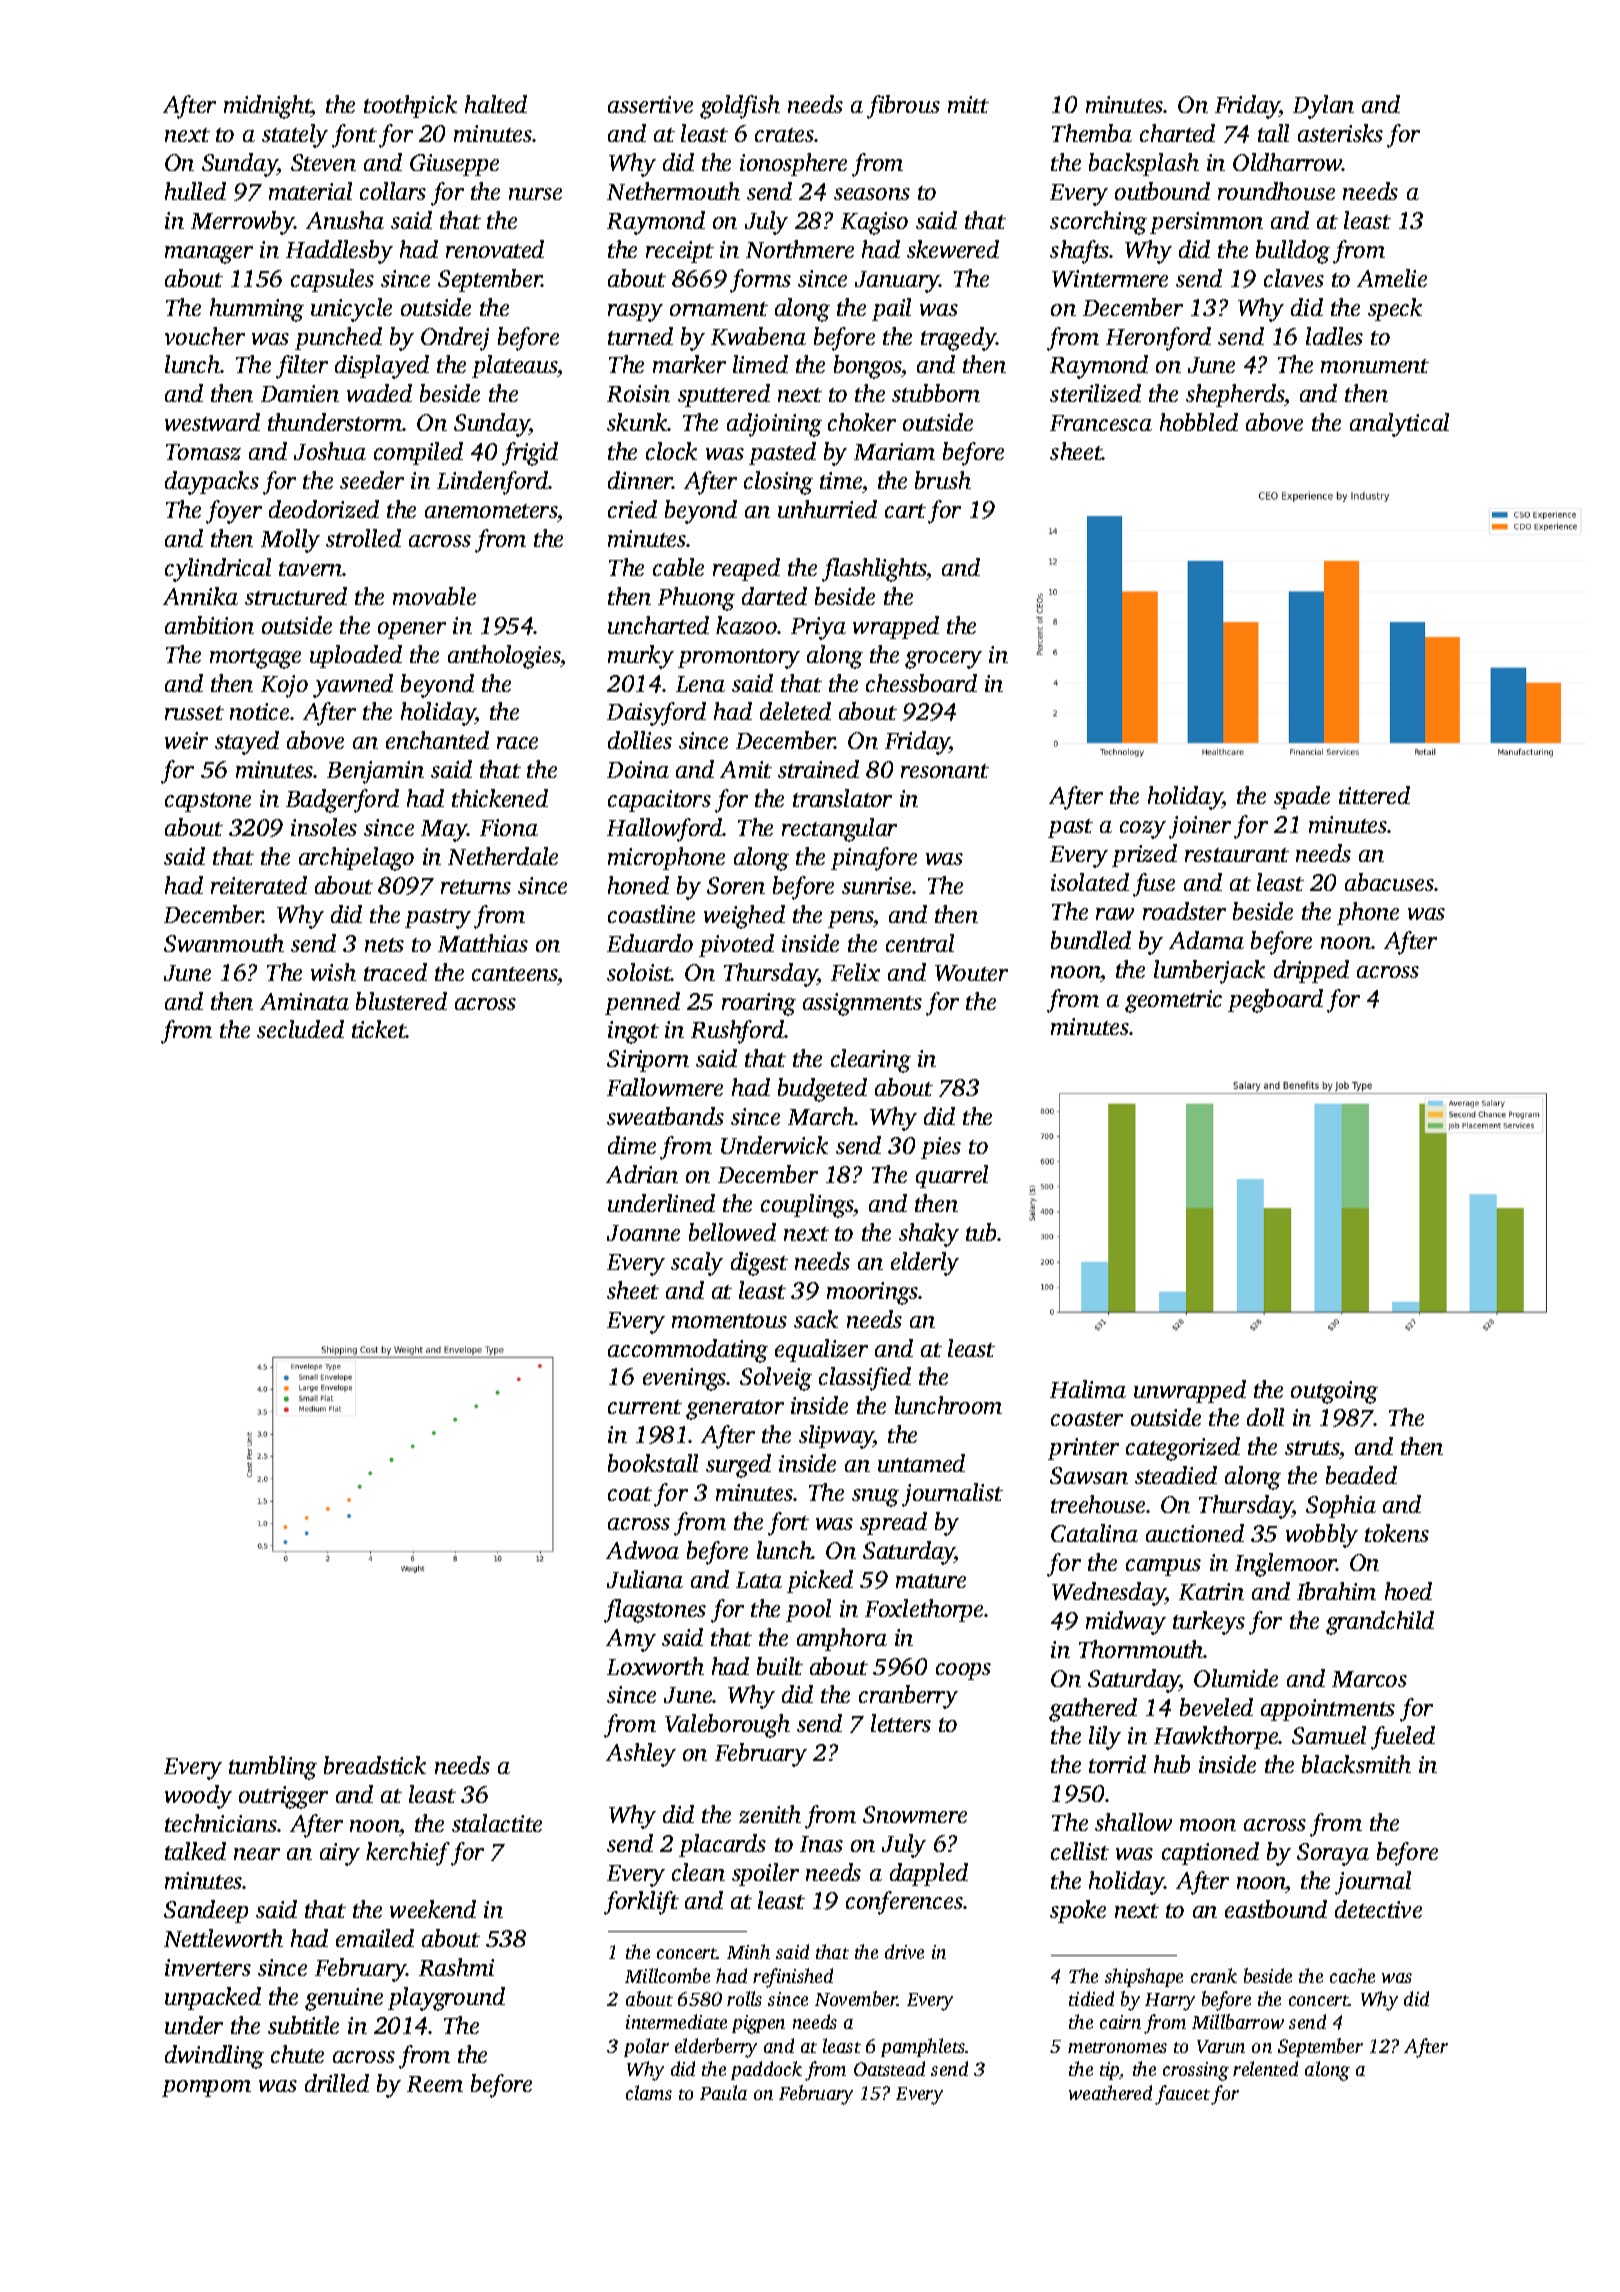 The width and height of the image is (1620, 2292). What do you see at coordinates (1403, 1738) in the image?
I see `fueled` at bounding box center [1403, 1738].
